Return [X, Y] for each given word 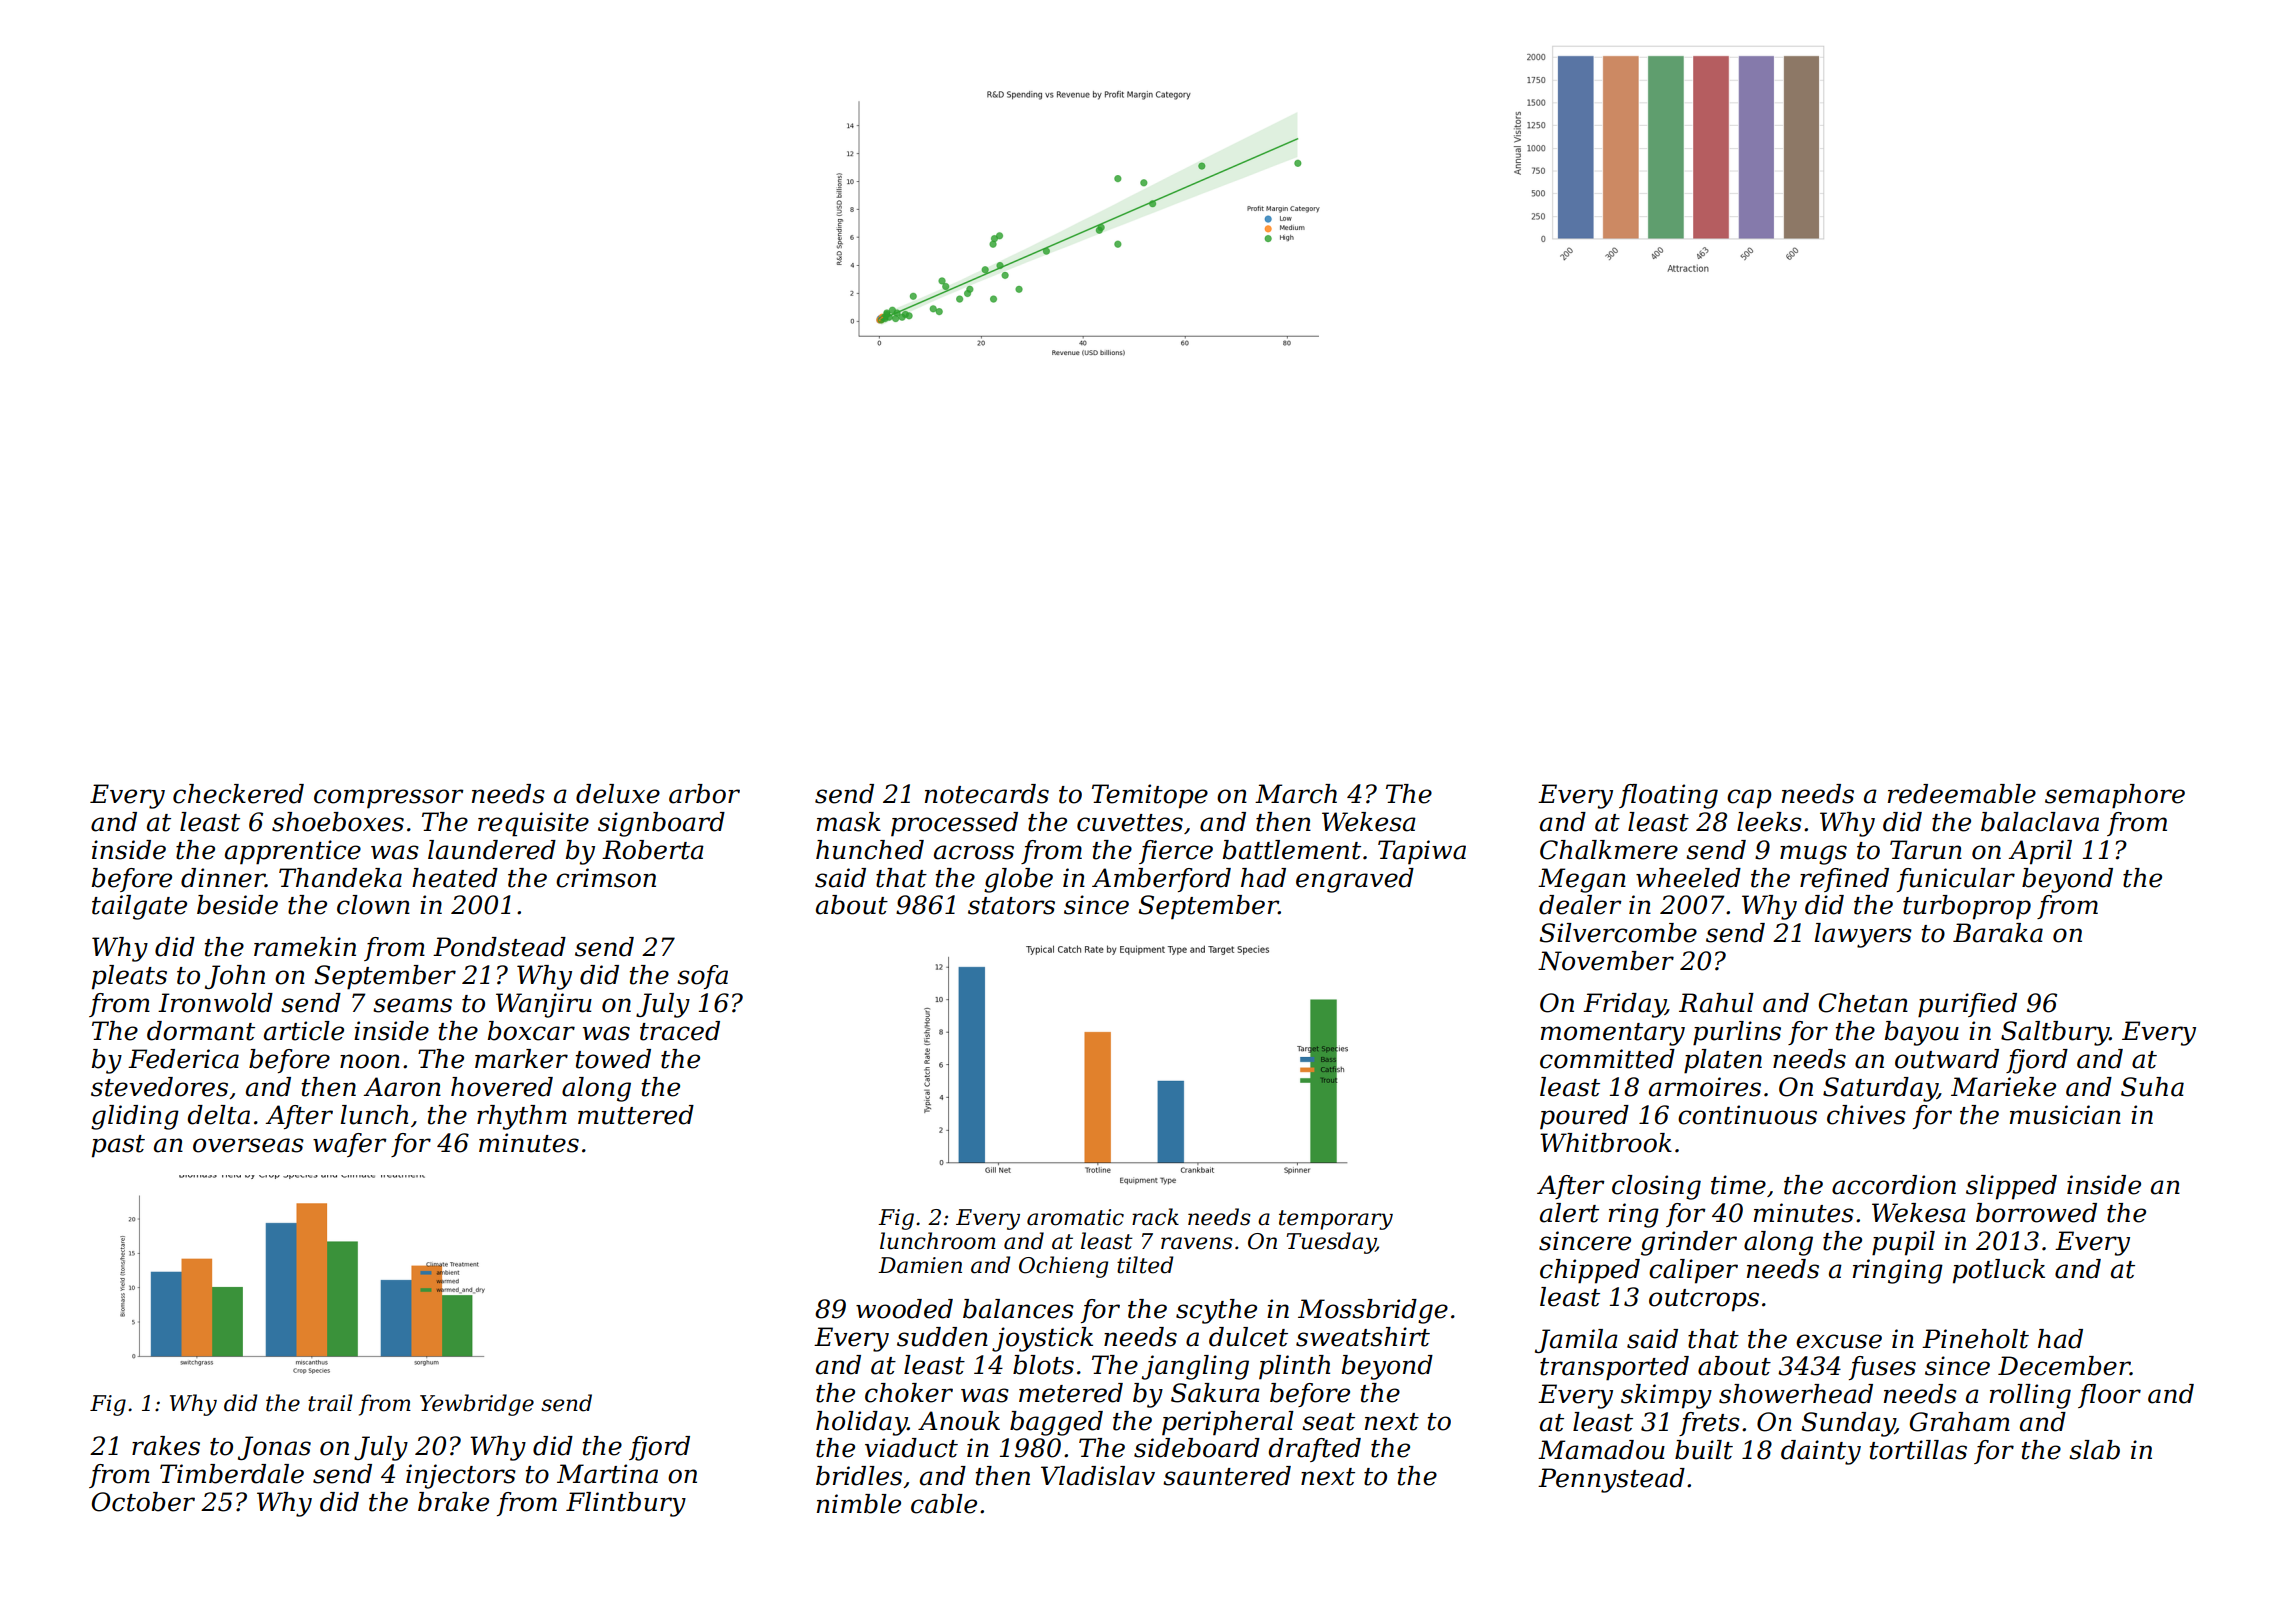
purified [1967, 1005]
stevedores [159, 1087]
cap [1749, 799]
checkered [238, 794]
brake [453, 1502]
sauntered [1227, 1476]
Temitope [1150, 796]
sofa [702, 977]
